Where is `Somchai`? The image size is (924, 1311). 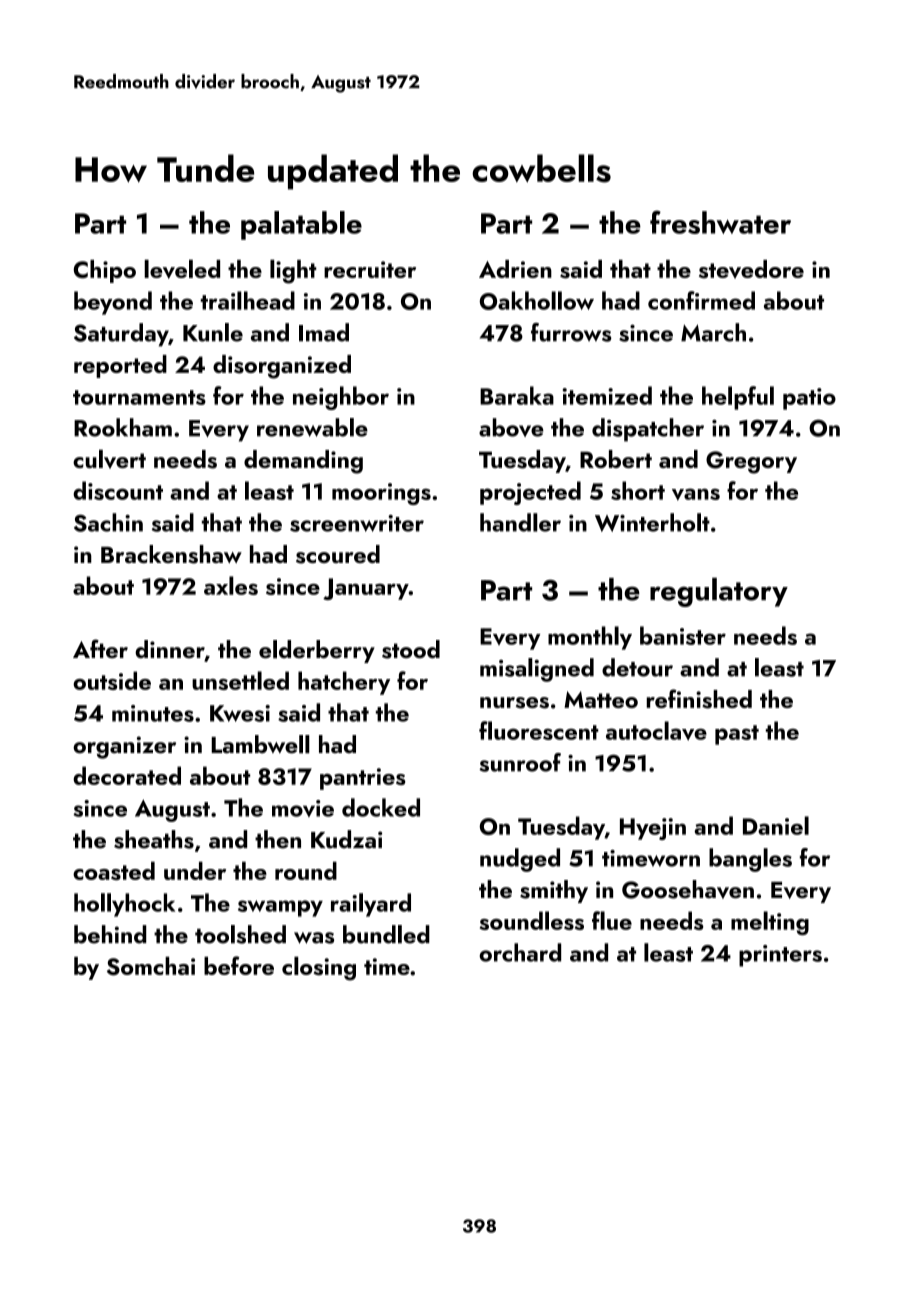 Somchai is located at coordinates (151, 966).
